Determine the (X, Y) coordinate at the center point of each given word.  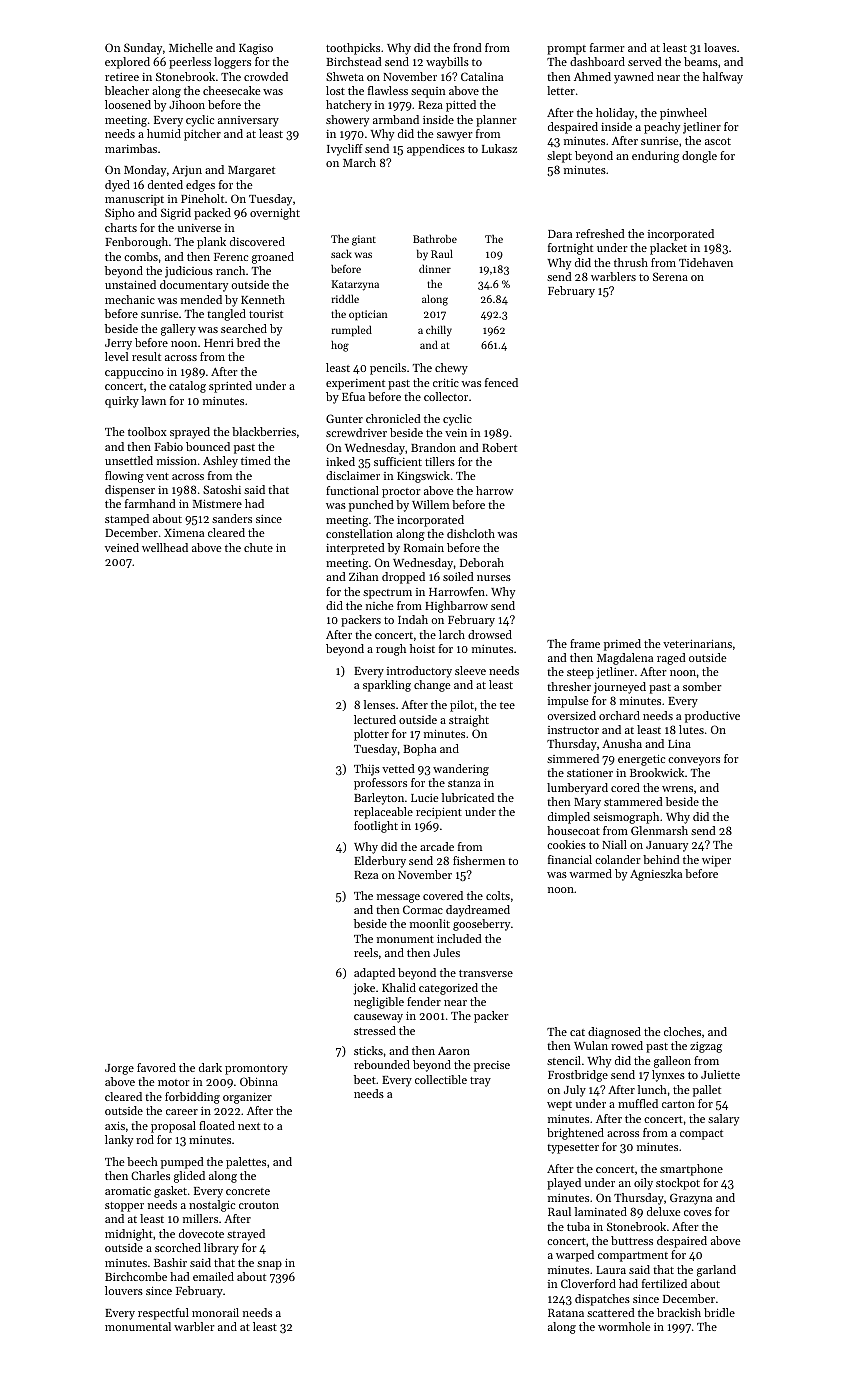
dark (210, 1067)
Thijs (367, 770)
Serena (670, 276)
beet (365, 1079)
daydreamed (478, 911)
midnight (129, 1235)
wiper (716, 861)
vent (157, 476)
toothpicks (353, 49)
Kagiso (256, 49)
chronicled (393, 418)
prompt (566, 50)
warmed (591, 873)
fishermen (479, 860)
